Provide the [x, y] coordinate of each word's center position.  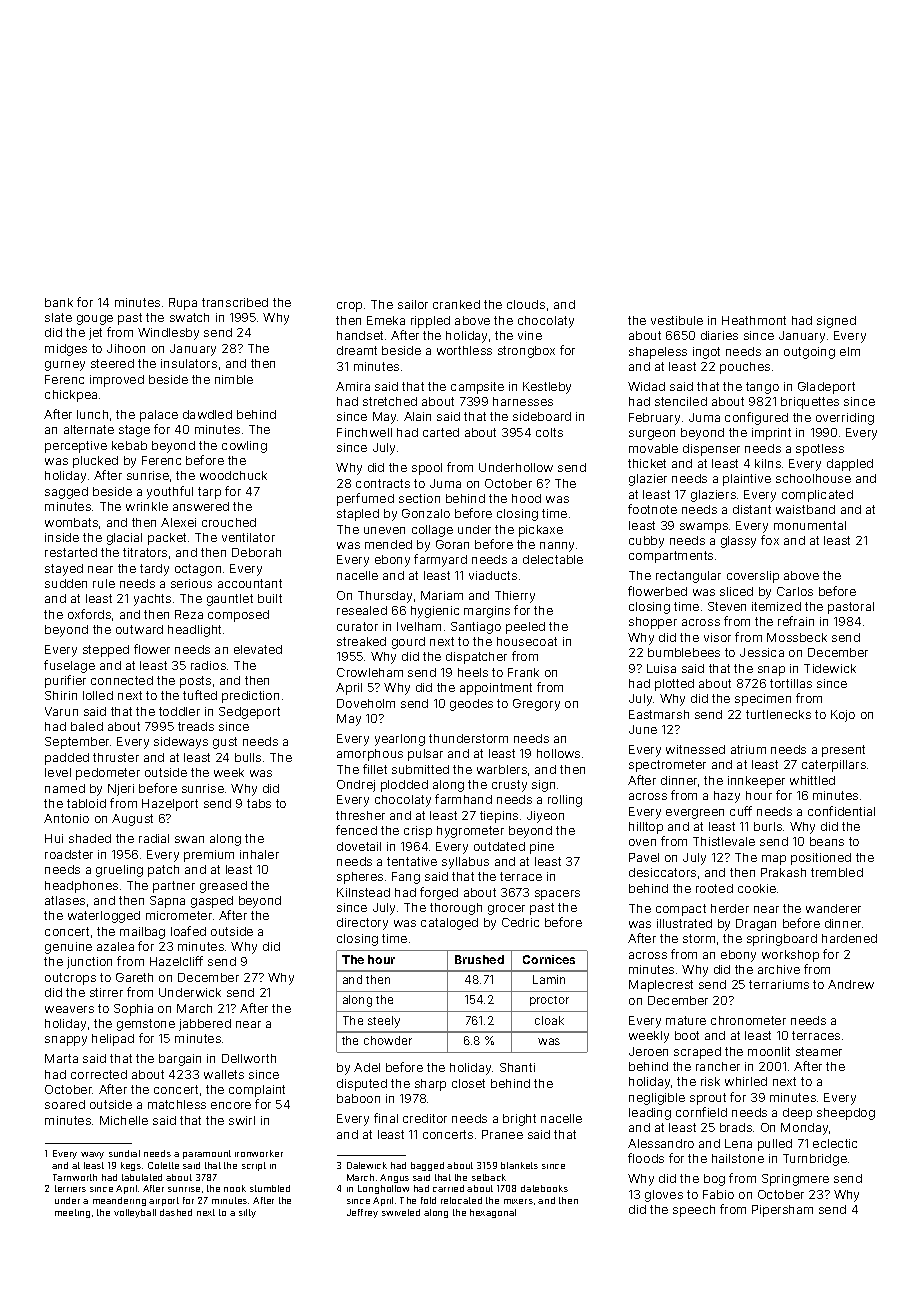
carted [441, 432]
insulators [189, 363]
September [77, 743]
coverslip [753, 577]
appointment [496, 689]
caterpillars [834, 766]
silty [247, 1213]
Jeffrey [362, 1213]
